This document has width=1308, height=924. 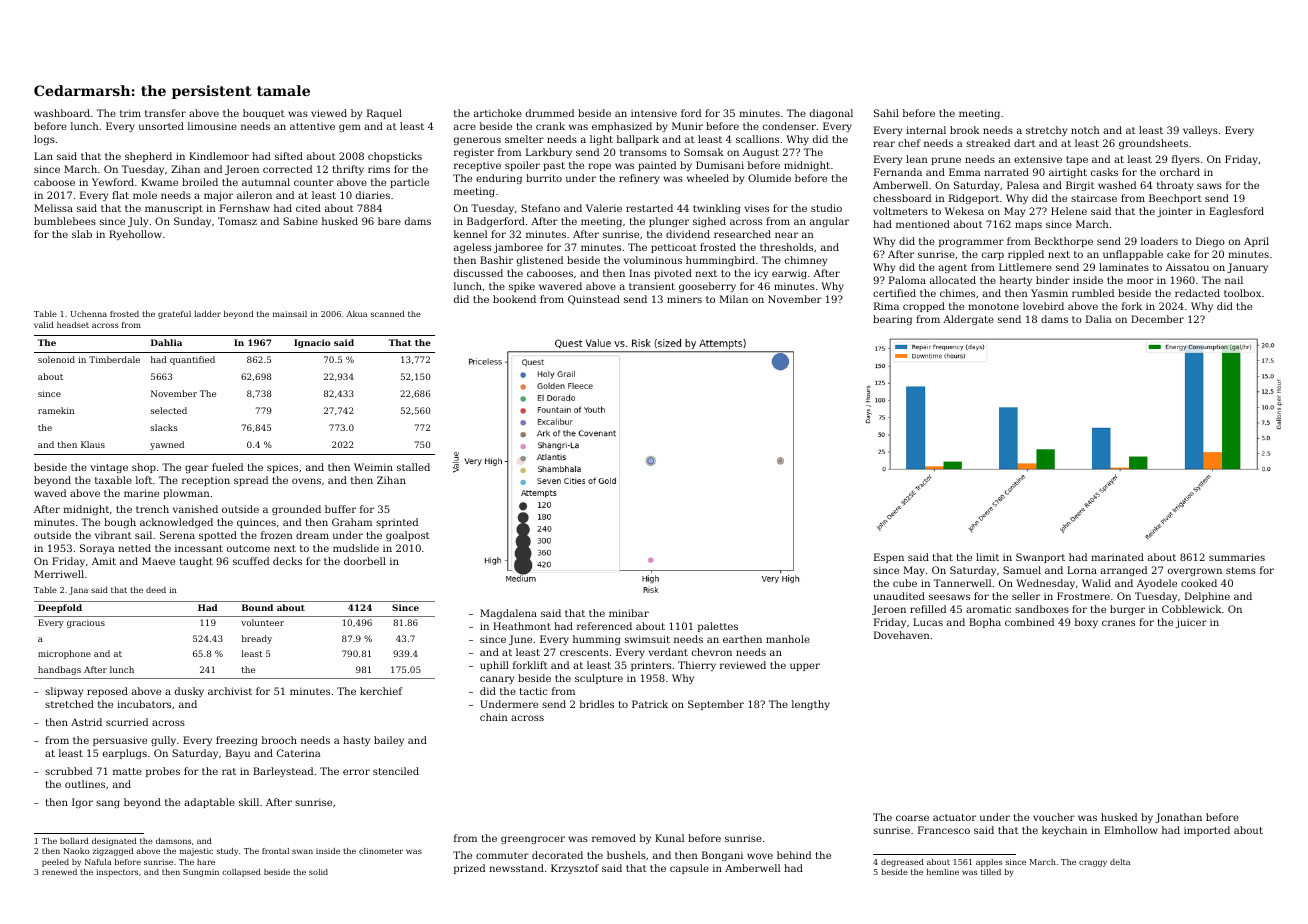 What do you see at coordinates (413, 467) in the document?
I see `stalled` at bounding box center [413, 467].
